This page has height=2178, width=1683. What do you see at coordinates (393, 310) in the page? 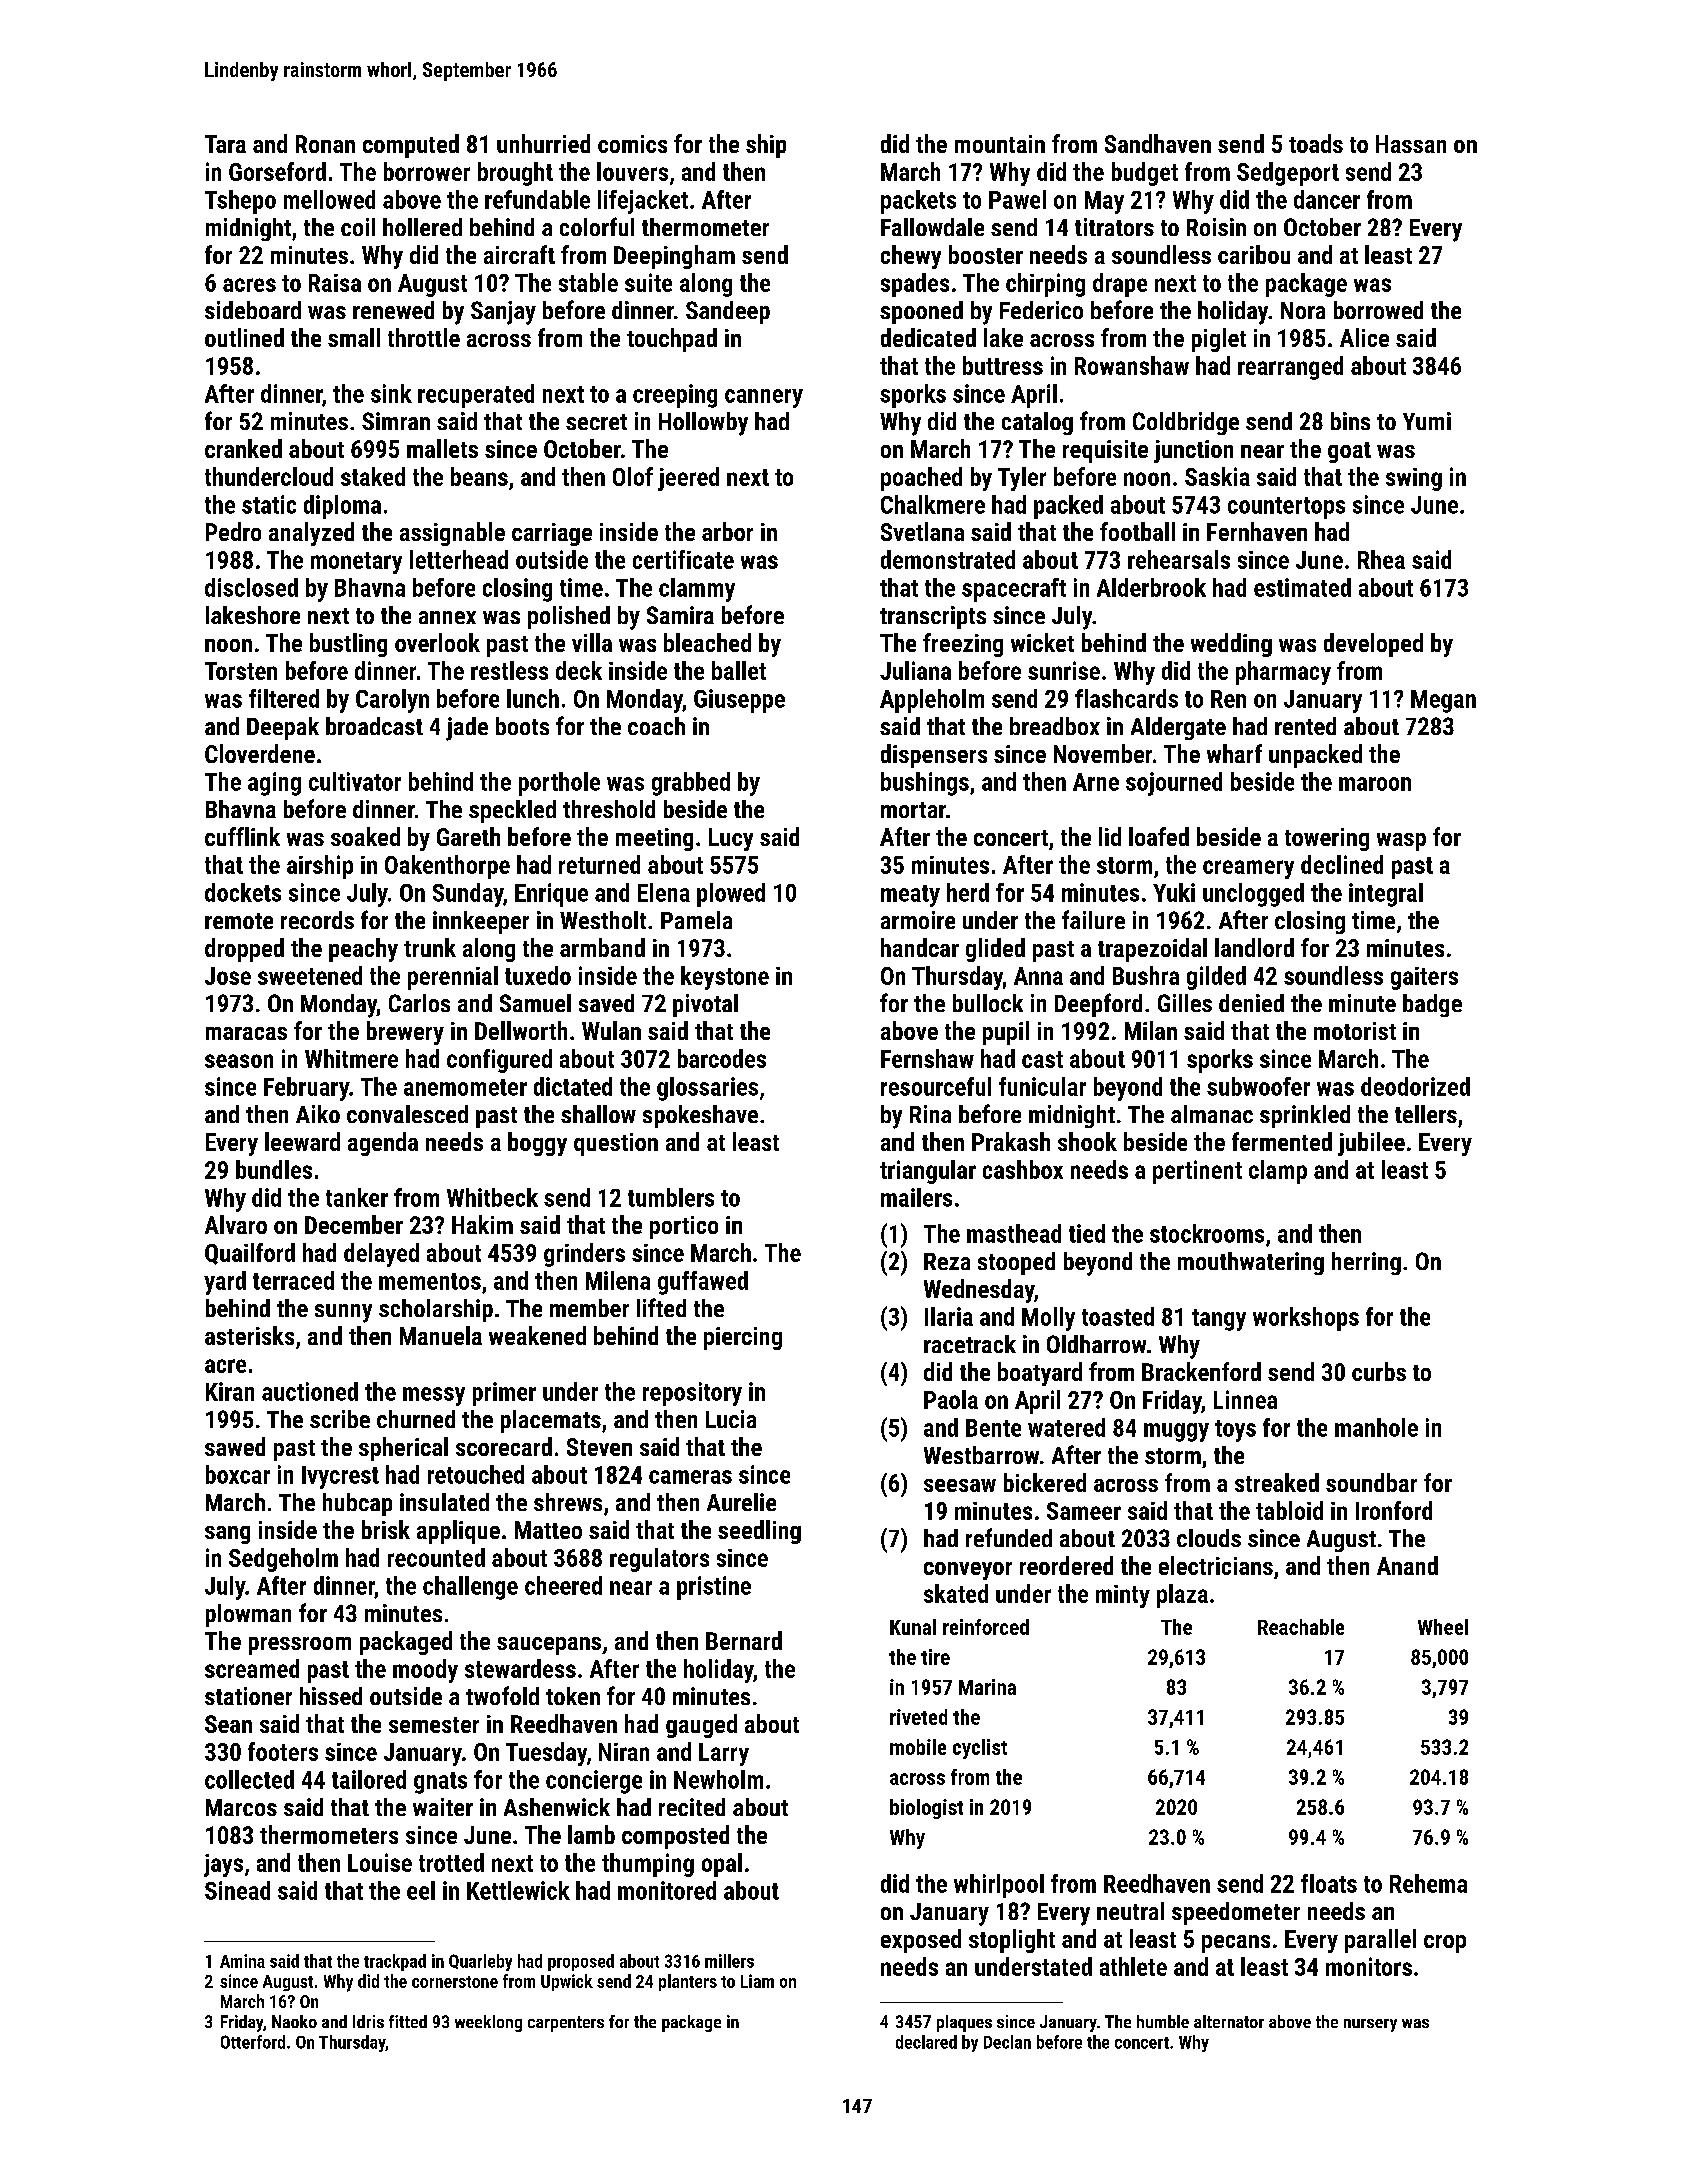
I see `renewed` at bounding box center [393, 310].
